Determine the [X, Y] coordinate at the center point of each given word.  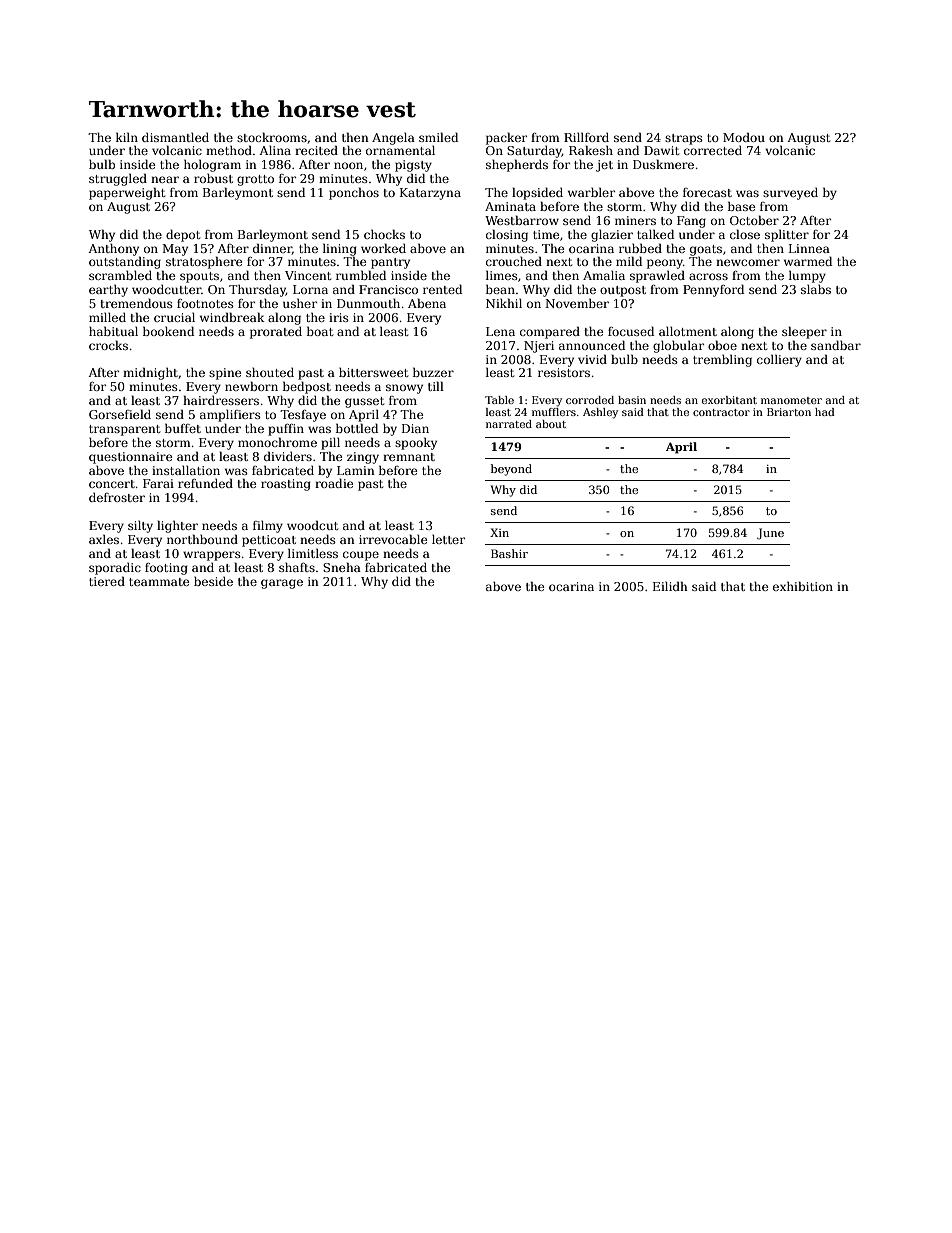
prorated [276, 333]
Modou [744, 137]
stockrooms [272, 137]
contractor [721, 412]
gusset [364, 402]
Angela [393, 139]
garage [282, 584]
